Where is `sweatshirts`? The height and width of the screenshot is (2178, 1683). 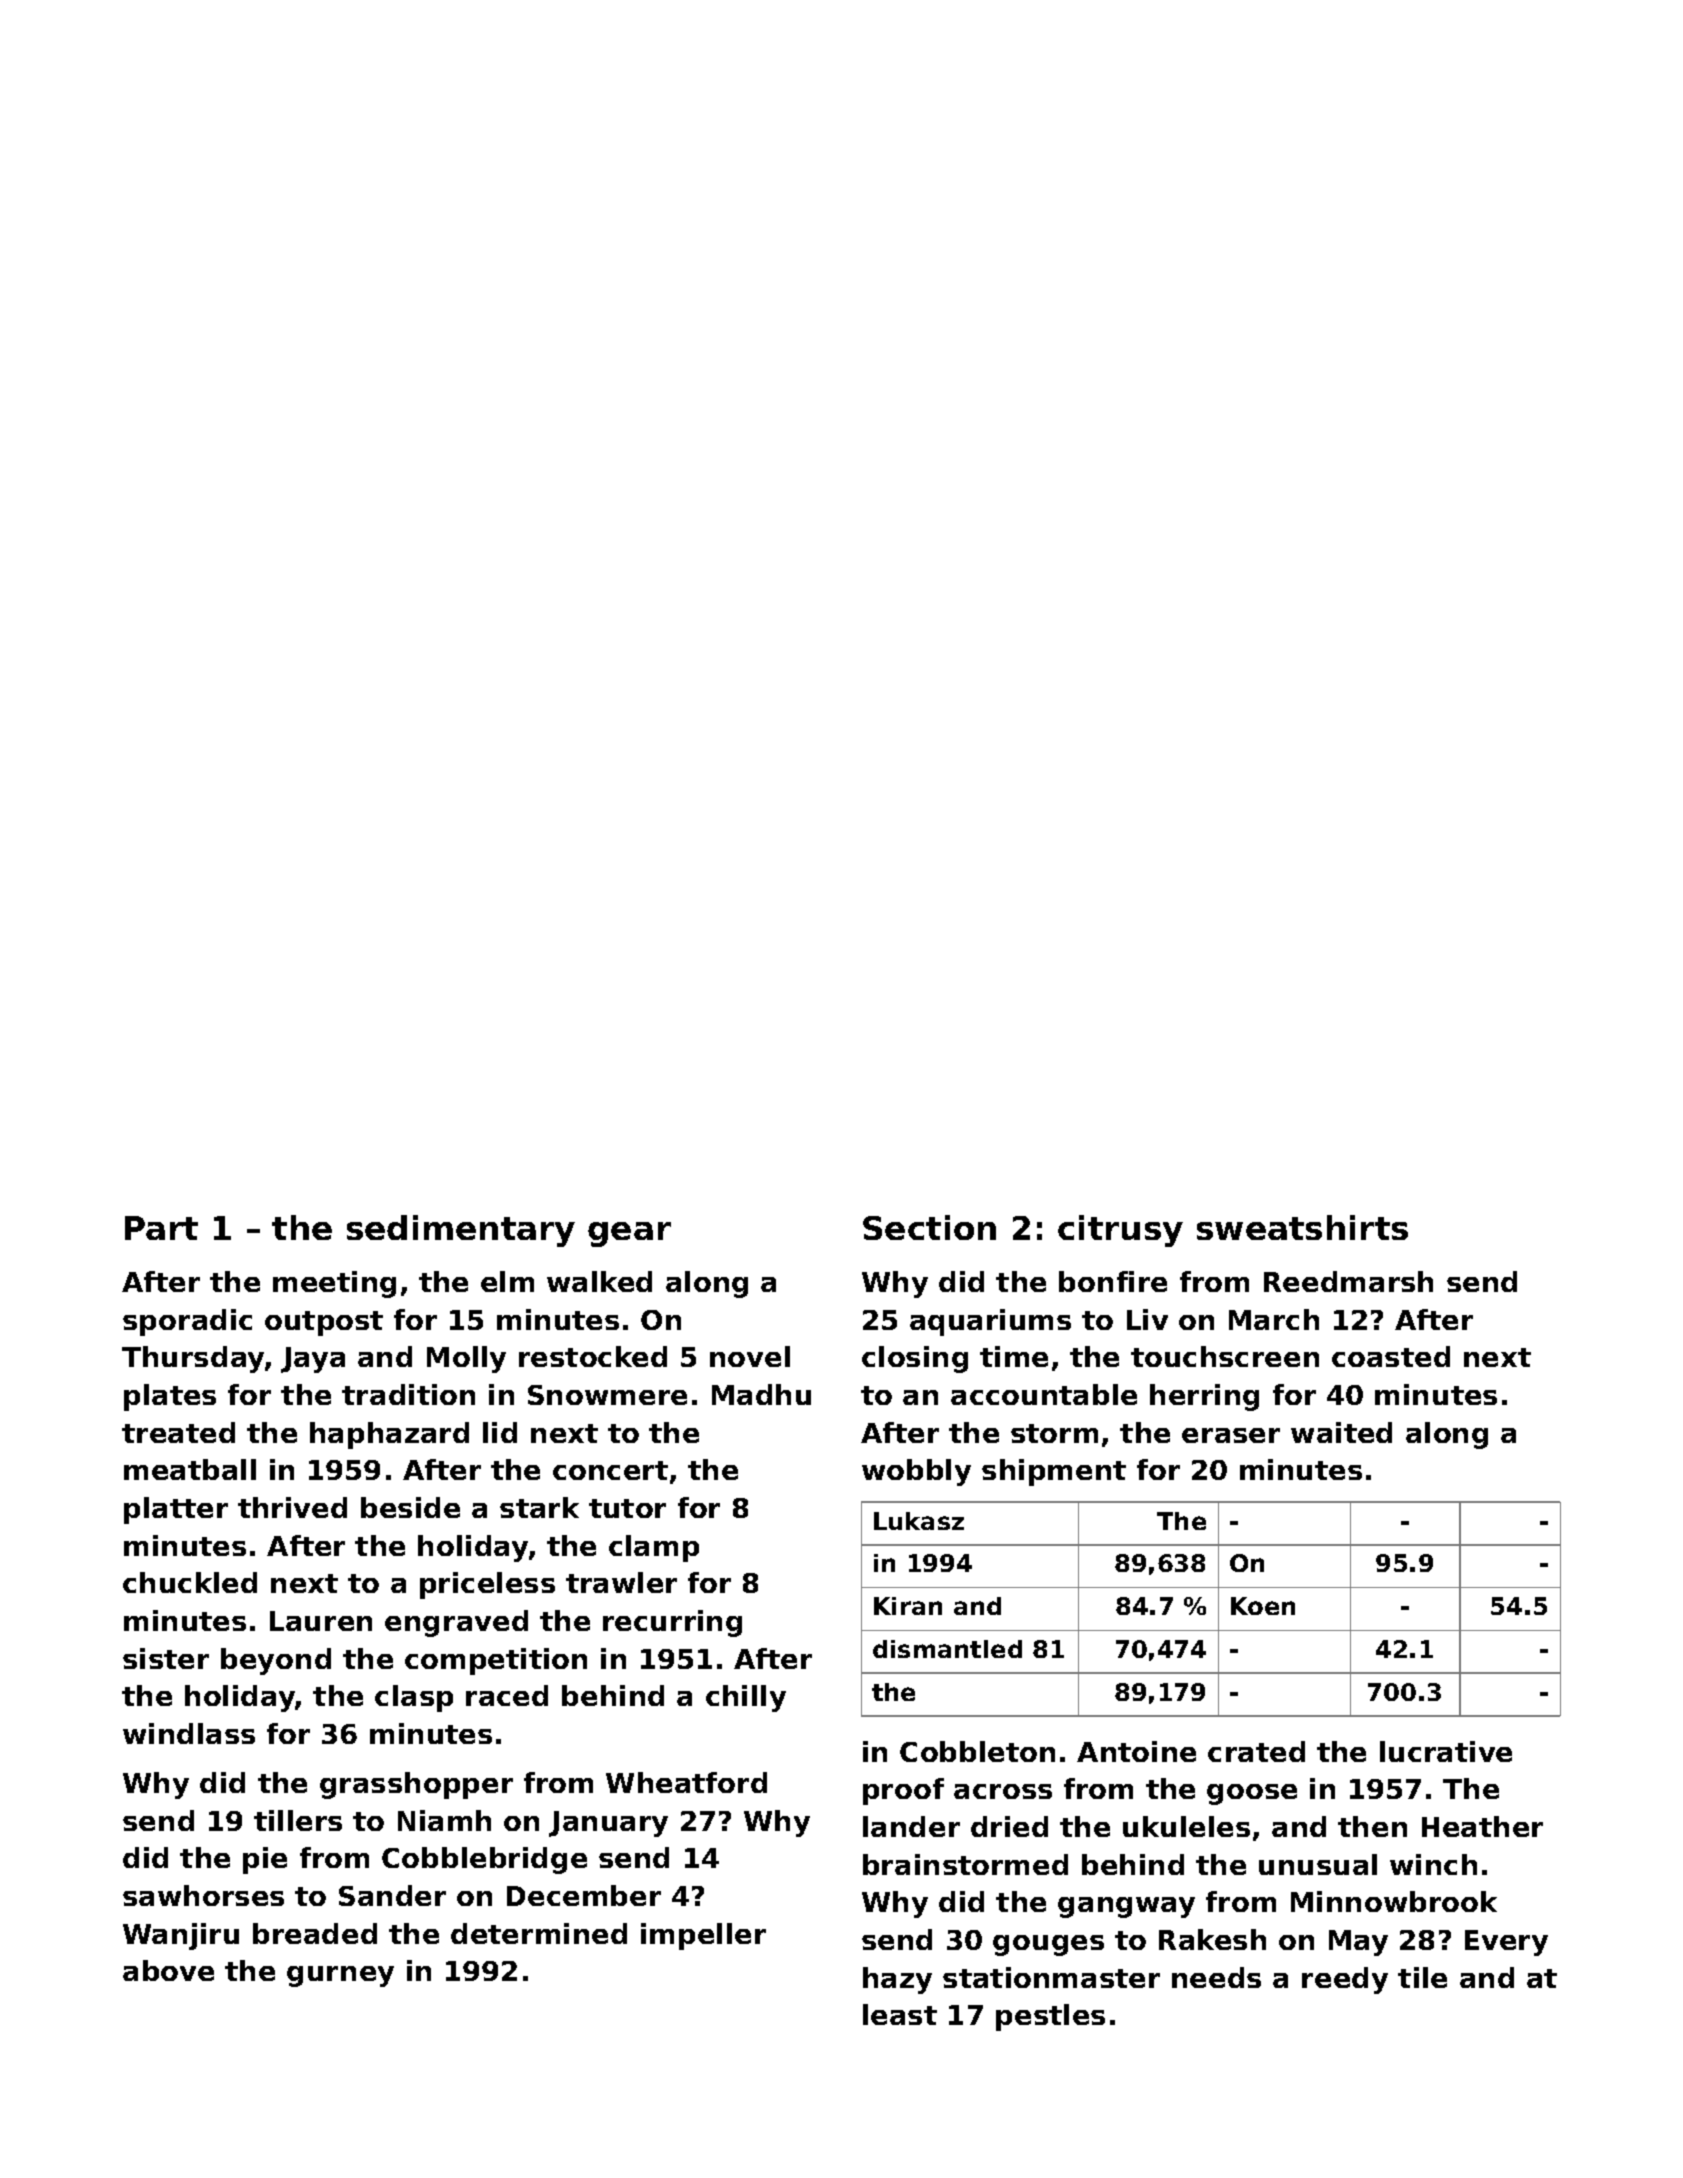
sweatshirts is located at coordinates (1302, 1227).
